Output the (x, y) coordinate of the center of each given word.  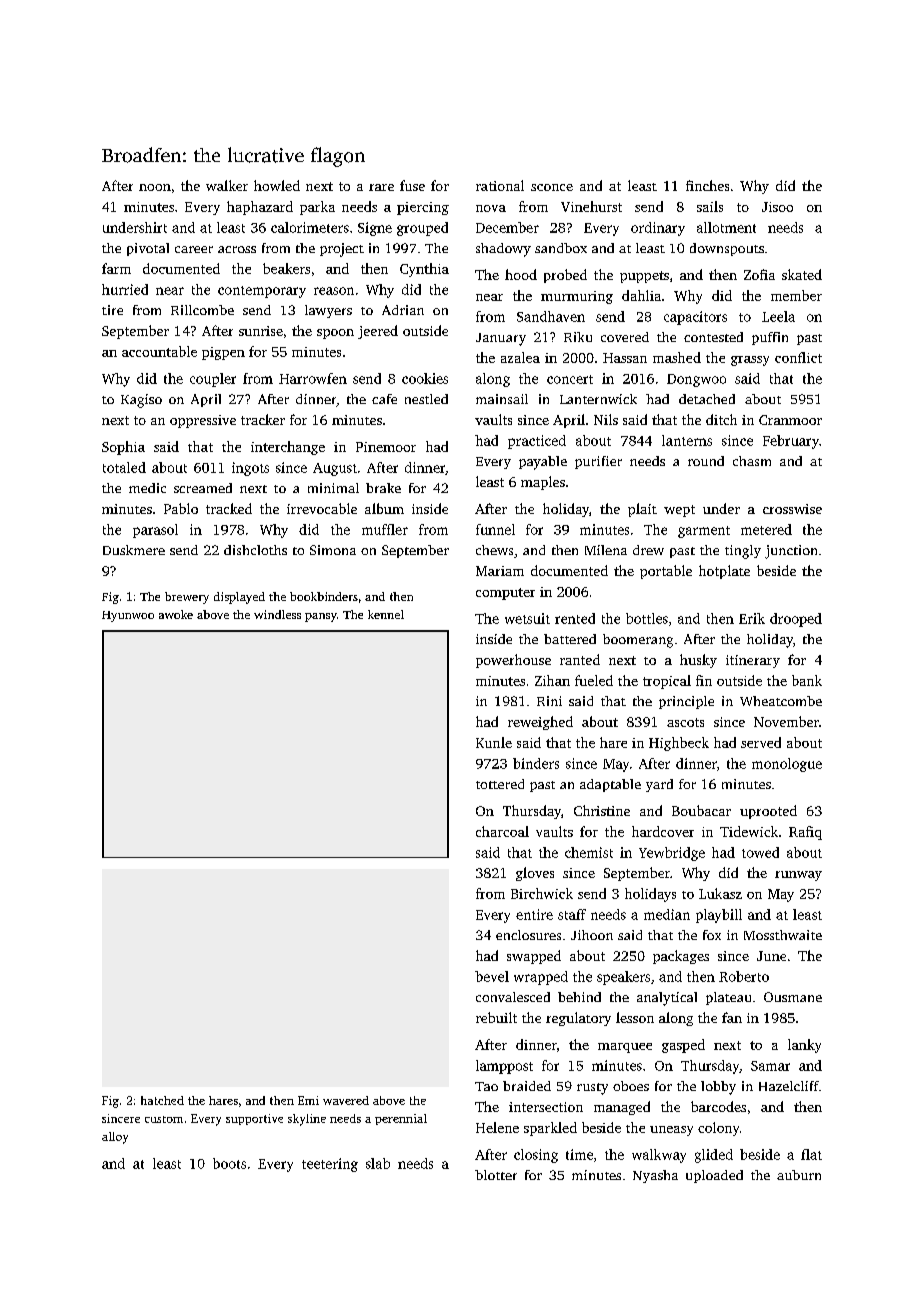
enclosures (528, 935)
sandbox (561, 248)
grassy (750, 361)
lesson (635, 1017)
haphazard (260, 208)
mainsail (502, 399)
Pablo (181, 508)
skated (802, 274)
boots (229, 1163)
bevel (492, 976)
